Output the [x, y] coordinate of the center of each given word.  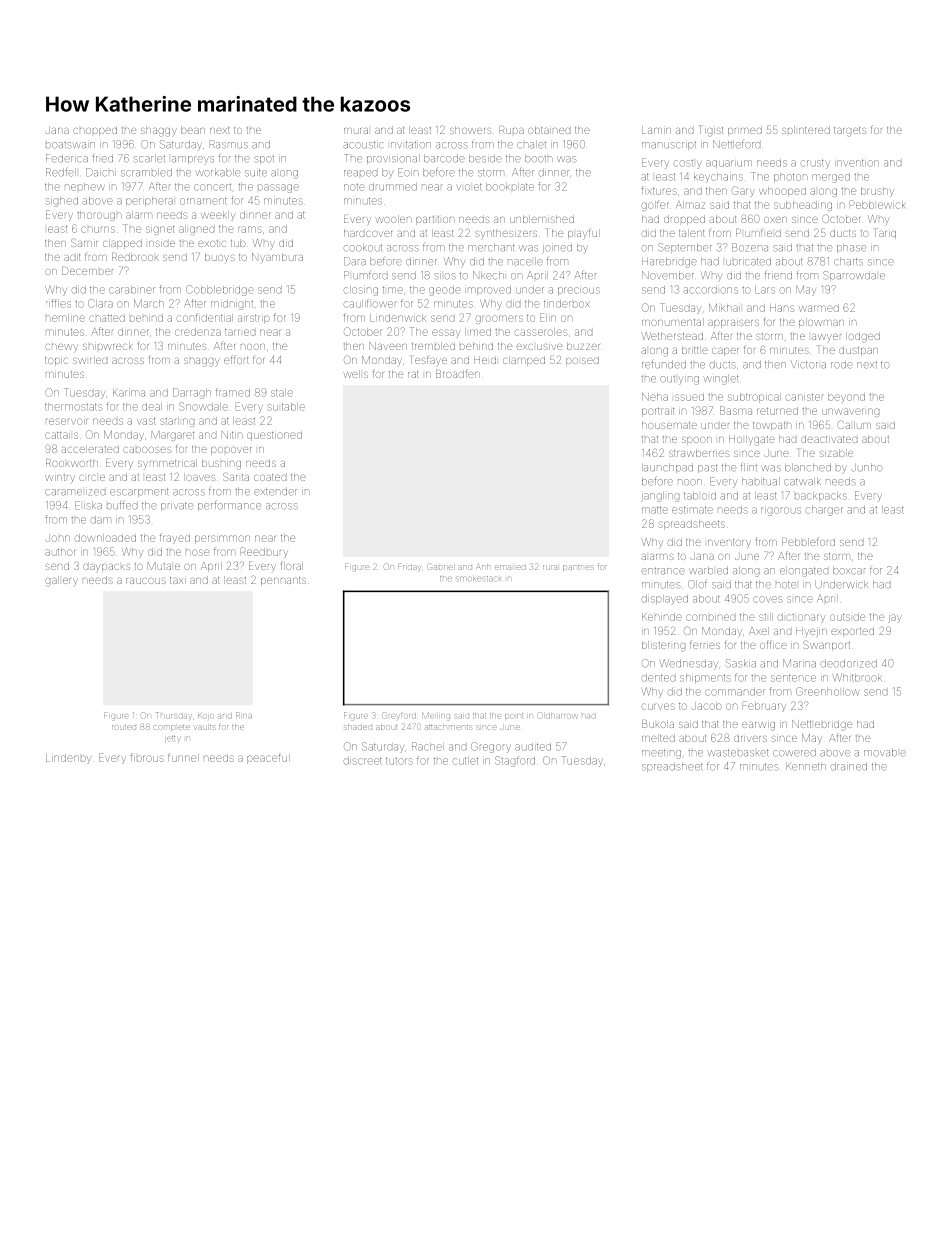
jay [895, 618]
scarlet [149, 159]
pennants [283, 581]
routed [124, 727]
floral [292, 566]
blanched [808, 468]
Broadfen [458, 374]
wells [355, 374]
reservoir [66, 421]
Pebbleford [808, 541]
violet [469, 187]
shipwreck [108, 346]
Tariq [885, 234]
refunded [664, 364]
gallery [61, 581]
